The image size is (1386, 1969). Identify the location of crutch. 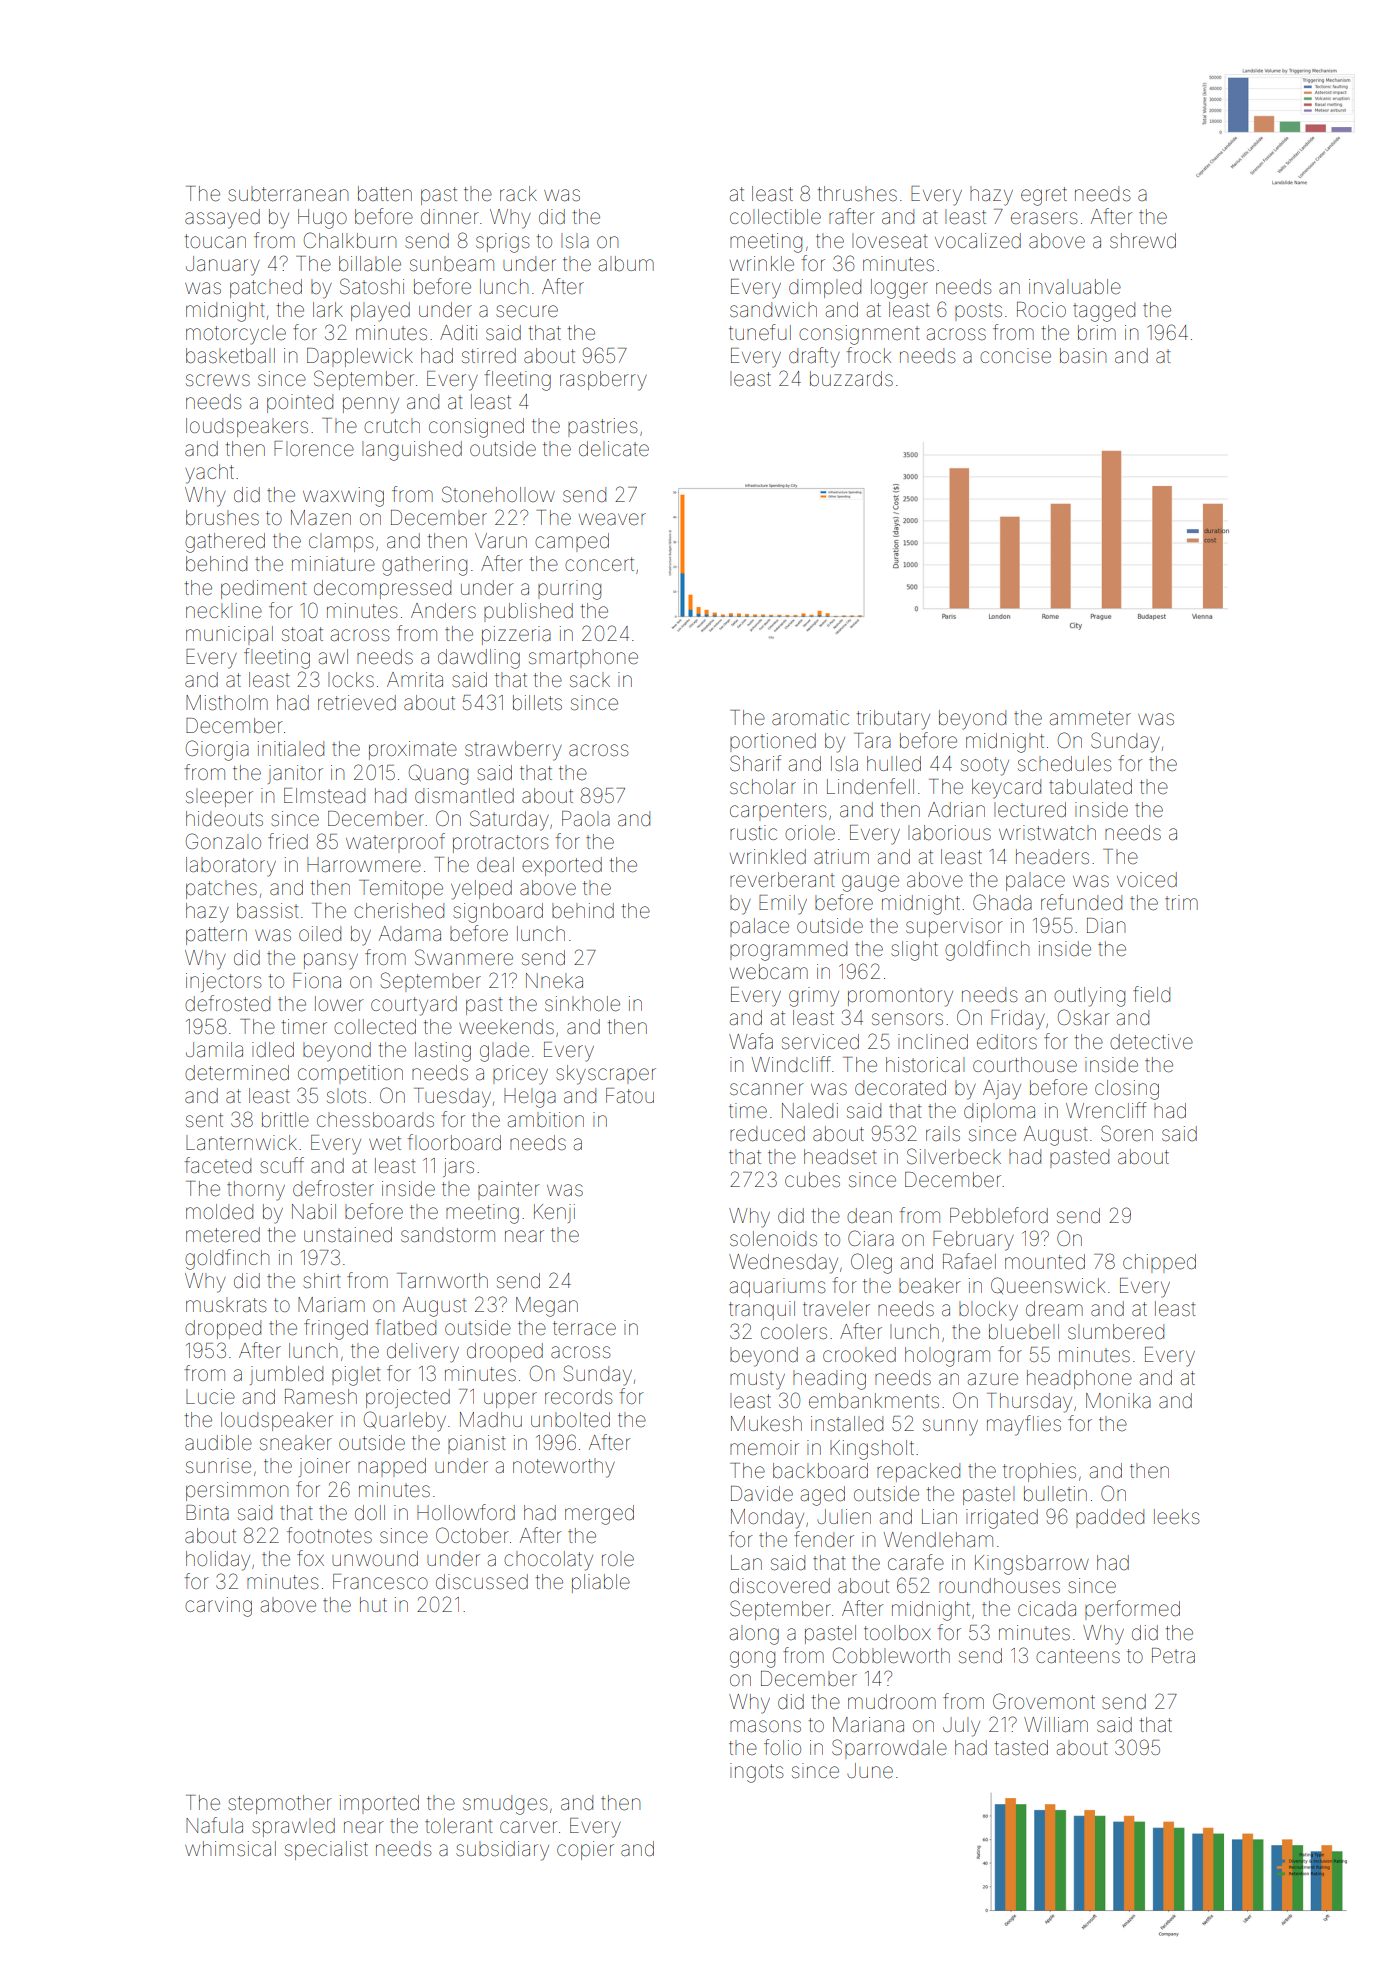
(392, 425).
